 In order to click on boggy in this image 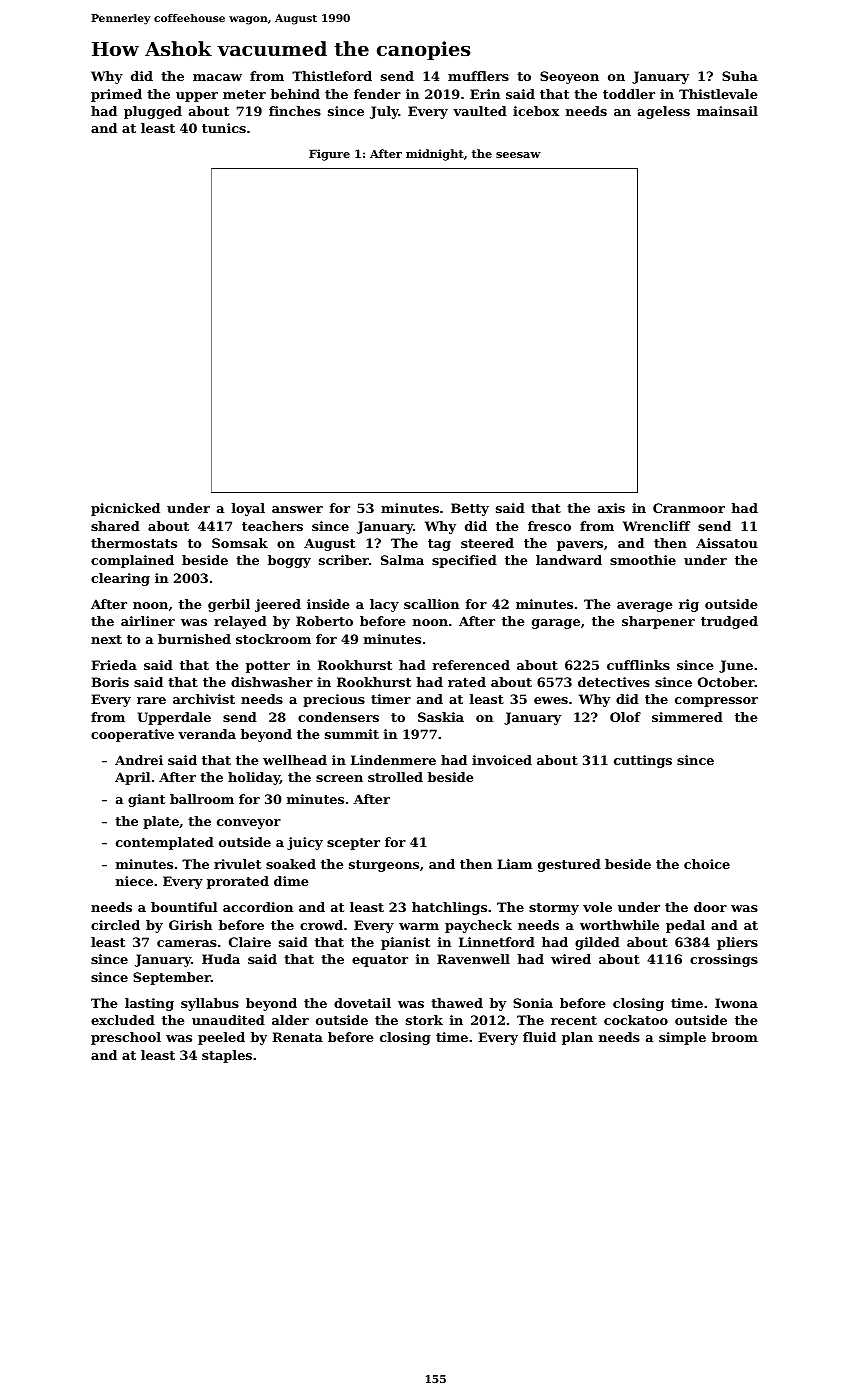, I will do `click(289, 561)`.
